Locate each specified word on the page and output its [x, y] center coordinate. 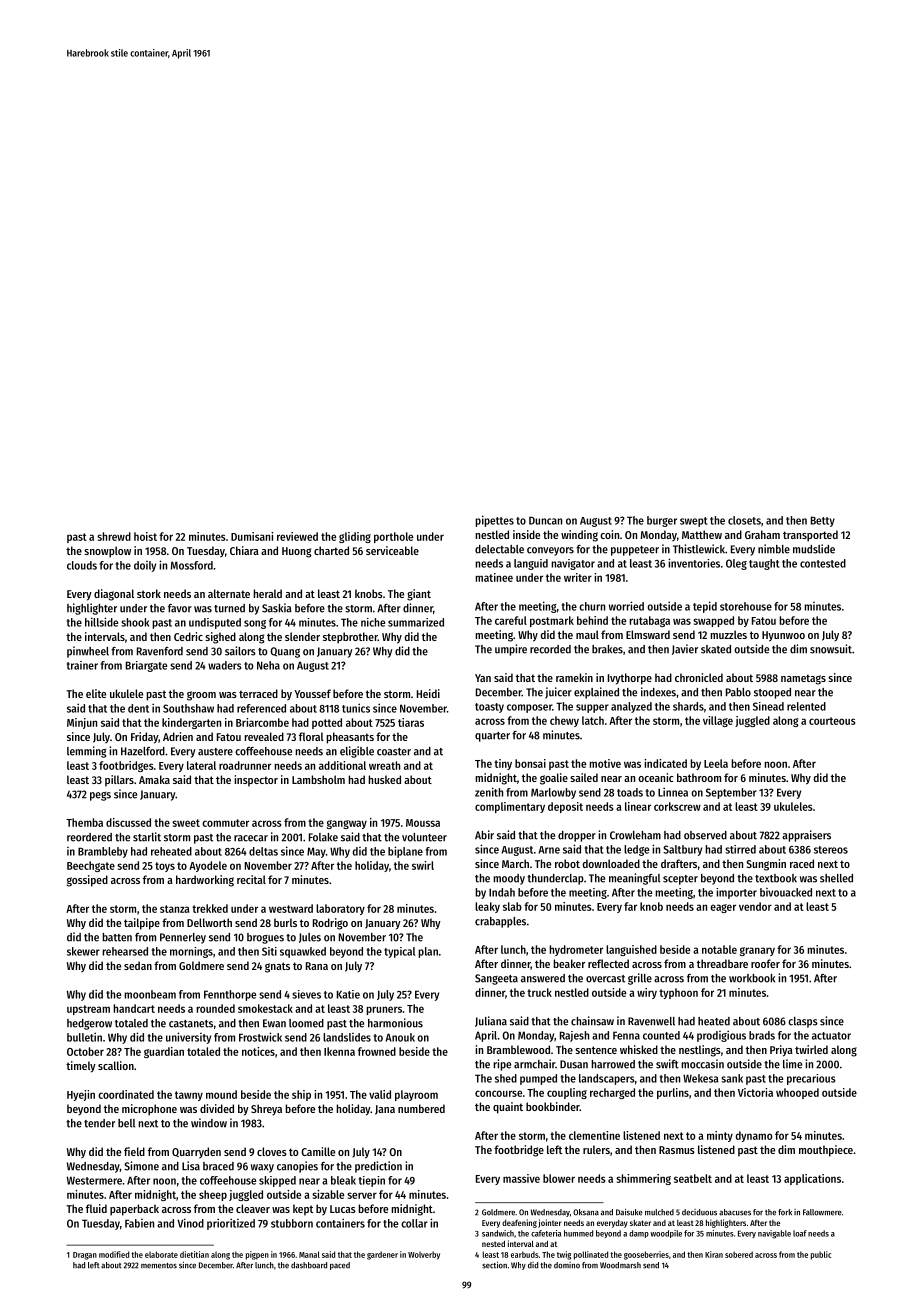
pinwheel [88, 652]
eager [723, 908]
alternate [229, 593]
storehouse [746, 606]
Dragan [85, 1256]
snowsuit [831, 649]
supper [592, 708]
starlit [147, 837]
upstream [88, 1010]
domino [567, 1265]
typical [399, 952]
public [821, 1255]
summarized [416, 622]
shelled [836, 878]
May [316, 852]
